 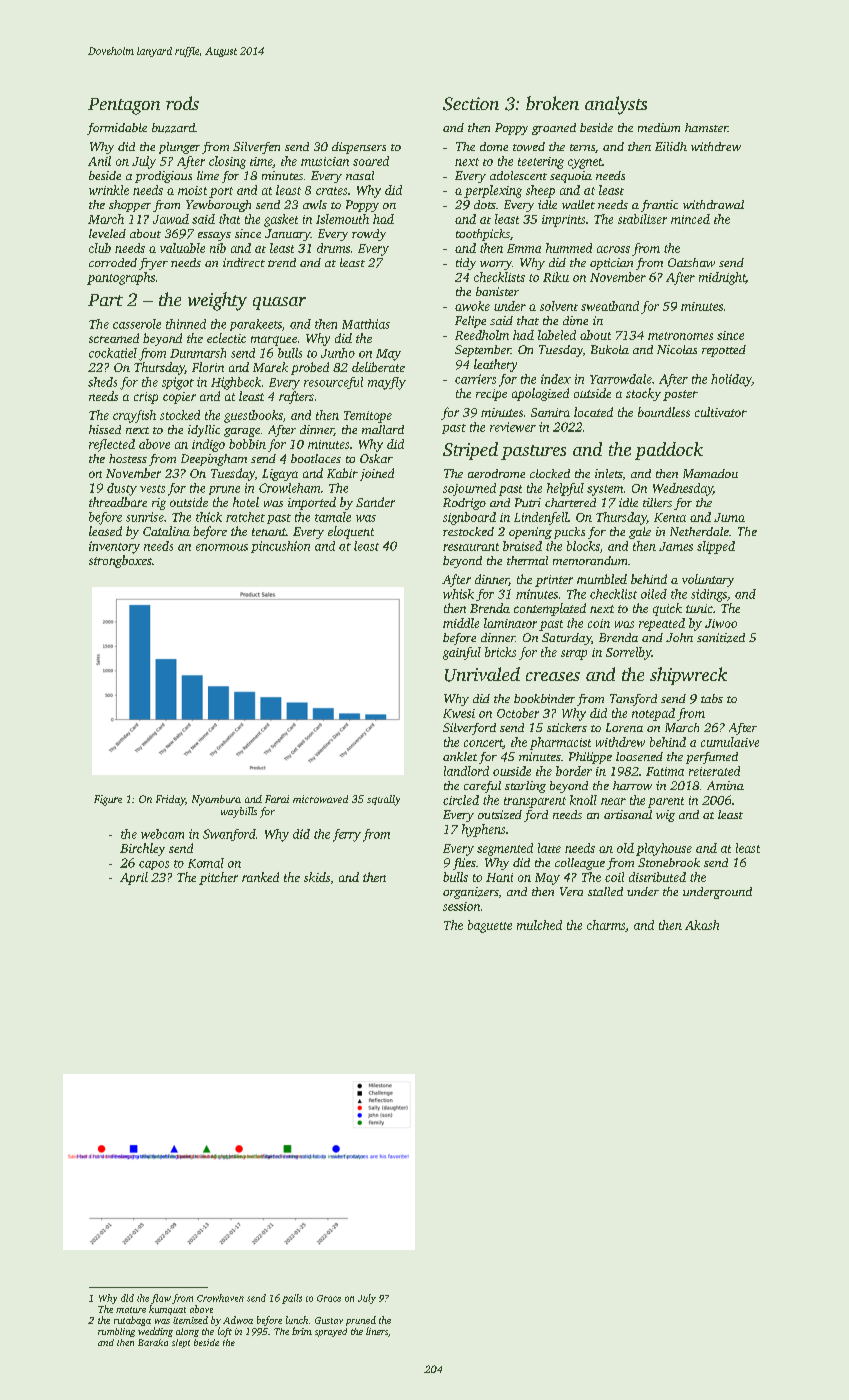 I want to click on sprayed, so click(x=331, y=1332).
